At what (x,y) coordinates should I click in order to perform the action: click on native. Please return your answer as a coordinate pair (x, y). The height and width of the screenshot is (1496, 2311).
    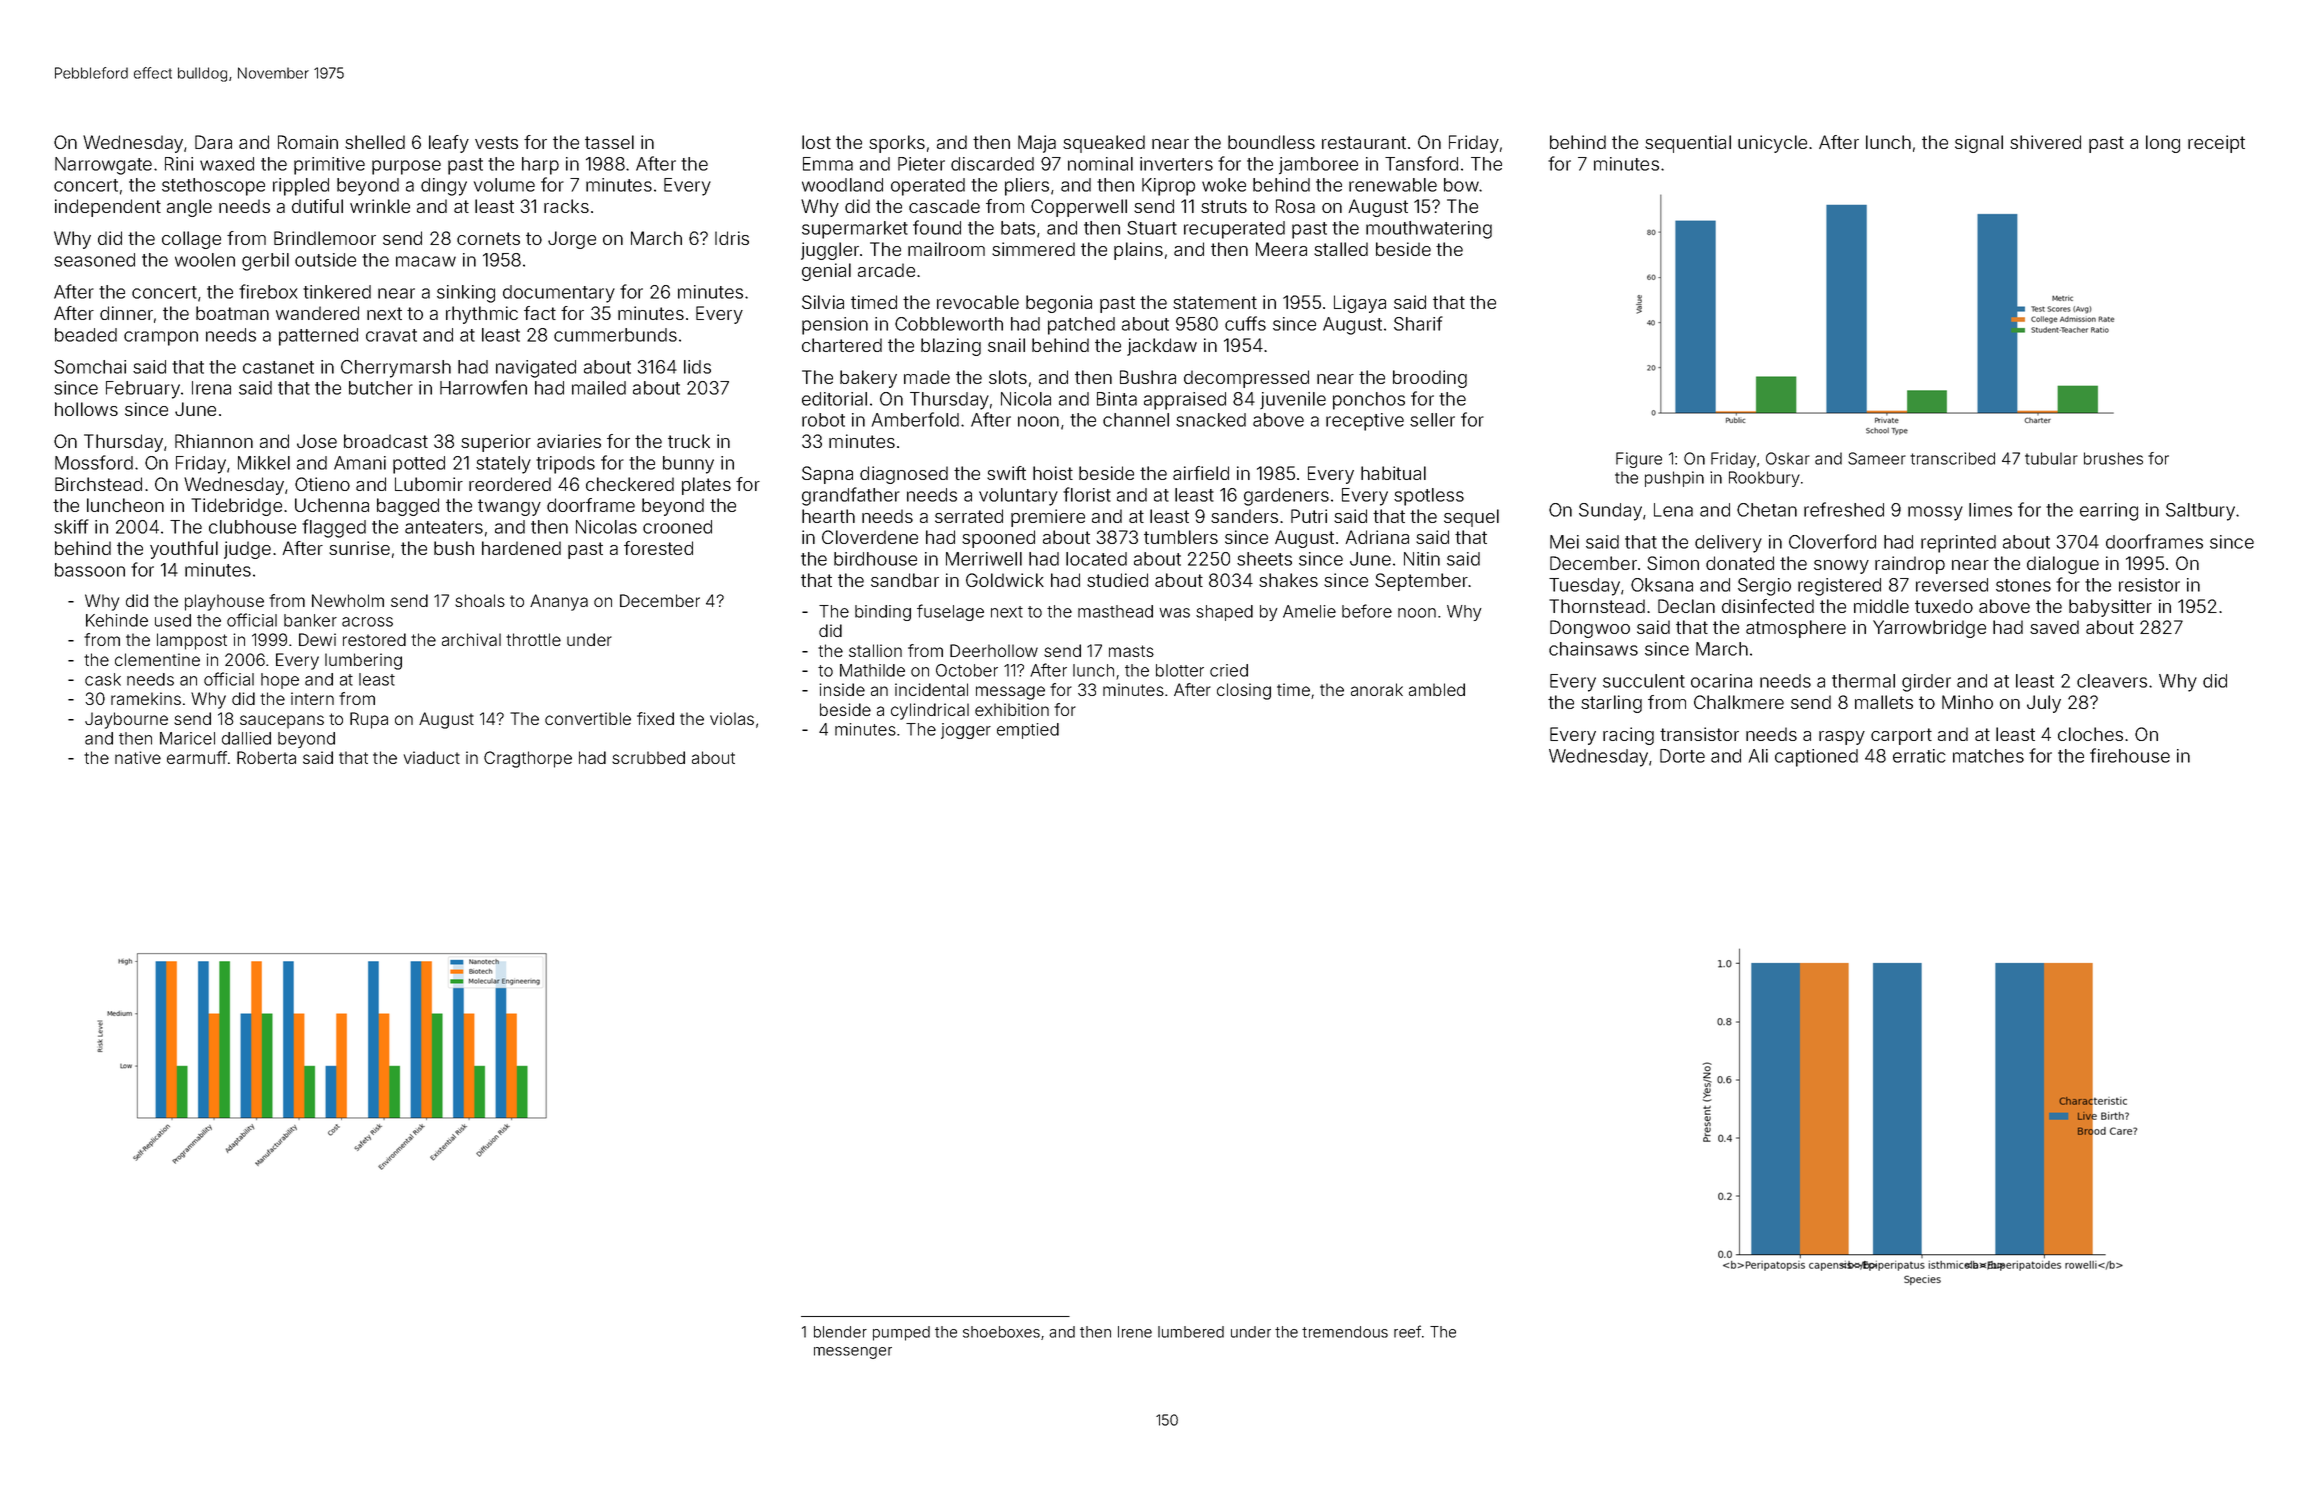
    Looking at the image, I should click on (138, 757).
